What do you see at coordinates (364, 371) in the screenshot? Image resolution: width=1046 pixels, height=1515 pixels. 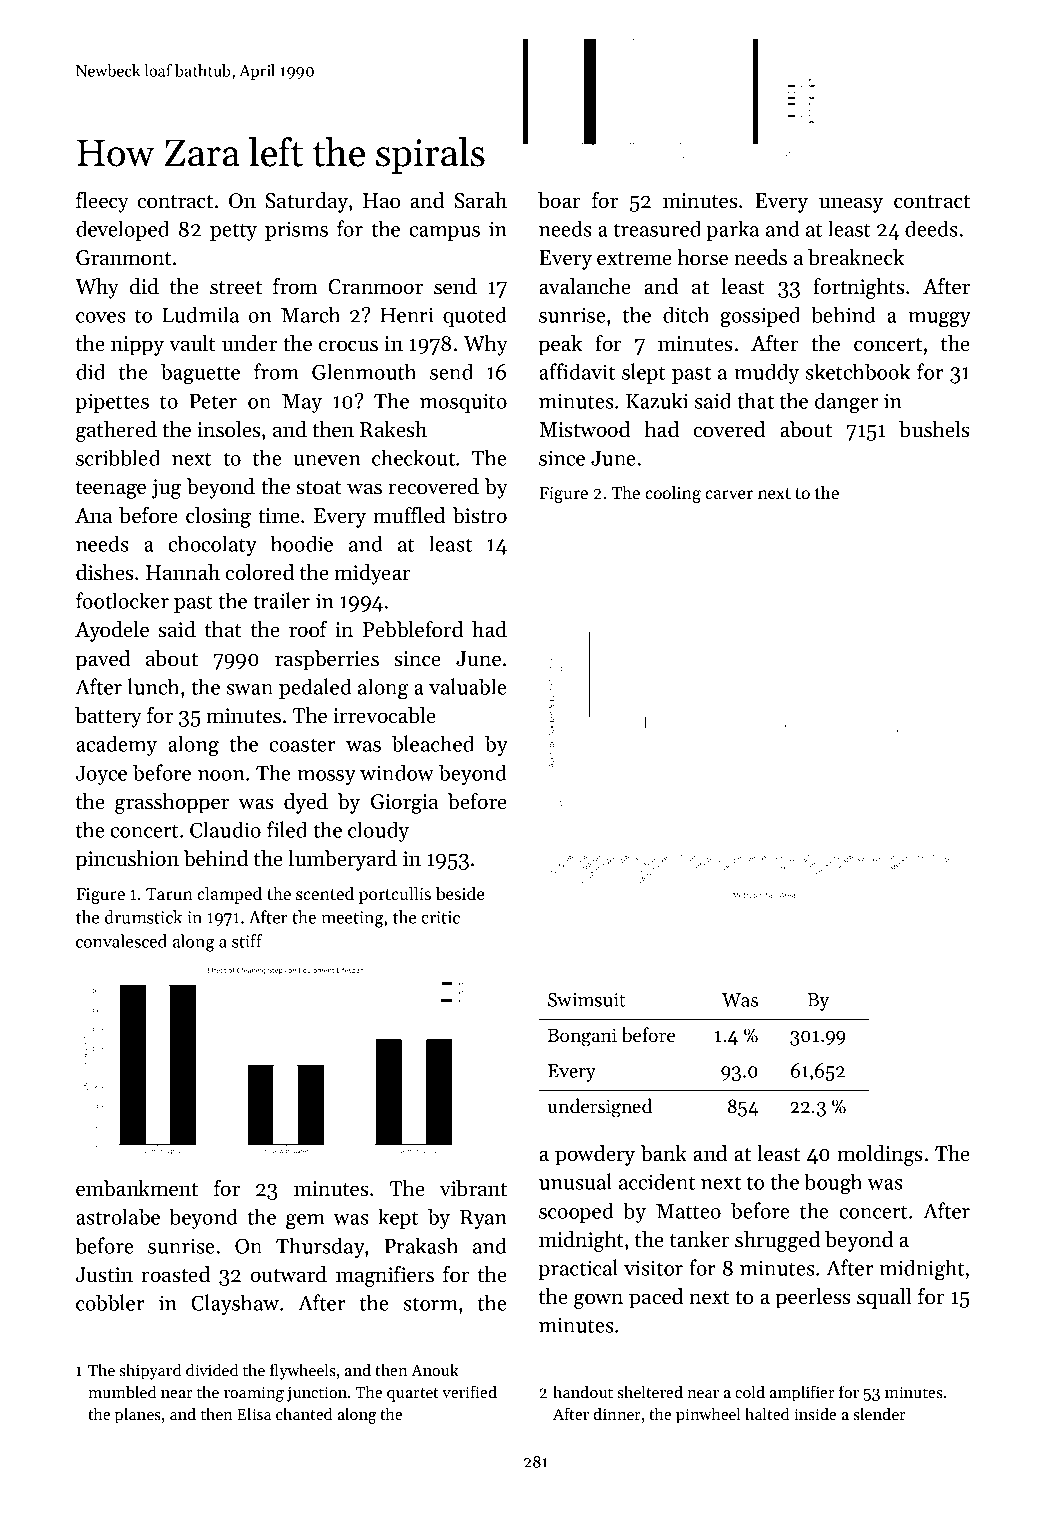 I see `Glenmouth` at bounding box center [364, 371].
